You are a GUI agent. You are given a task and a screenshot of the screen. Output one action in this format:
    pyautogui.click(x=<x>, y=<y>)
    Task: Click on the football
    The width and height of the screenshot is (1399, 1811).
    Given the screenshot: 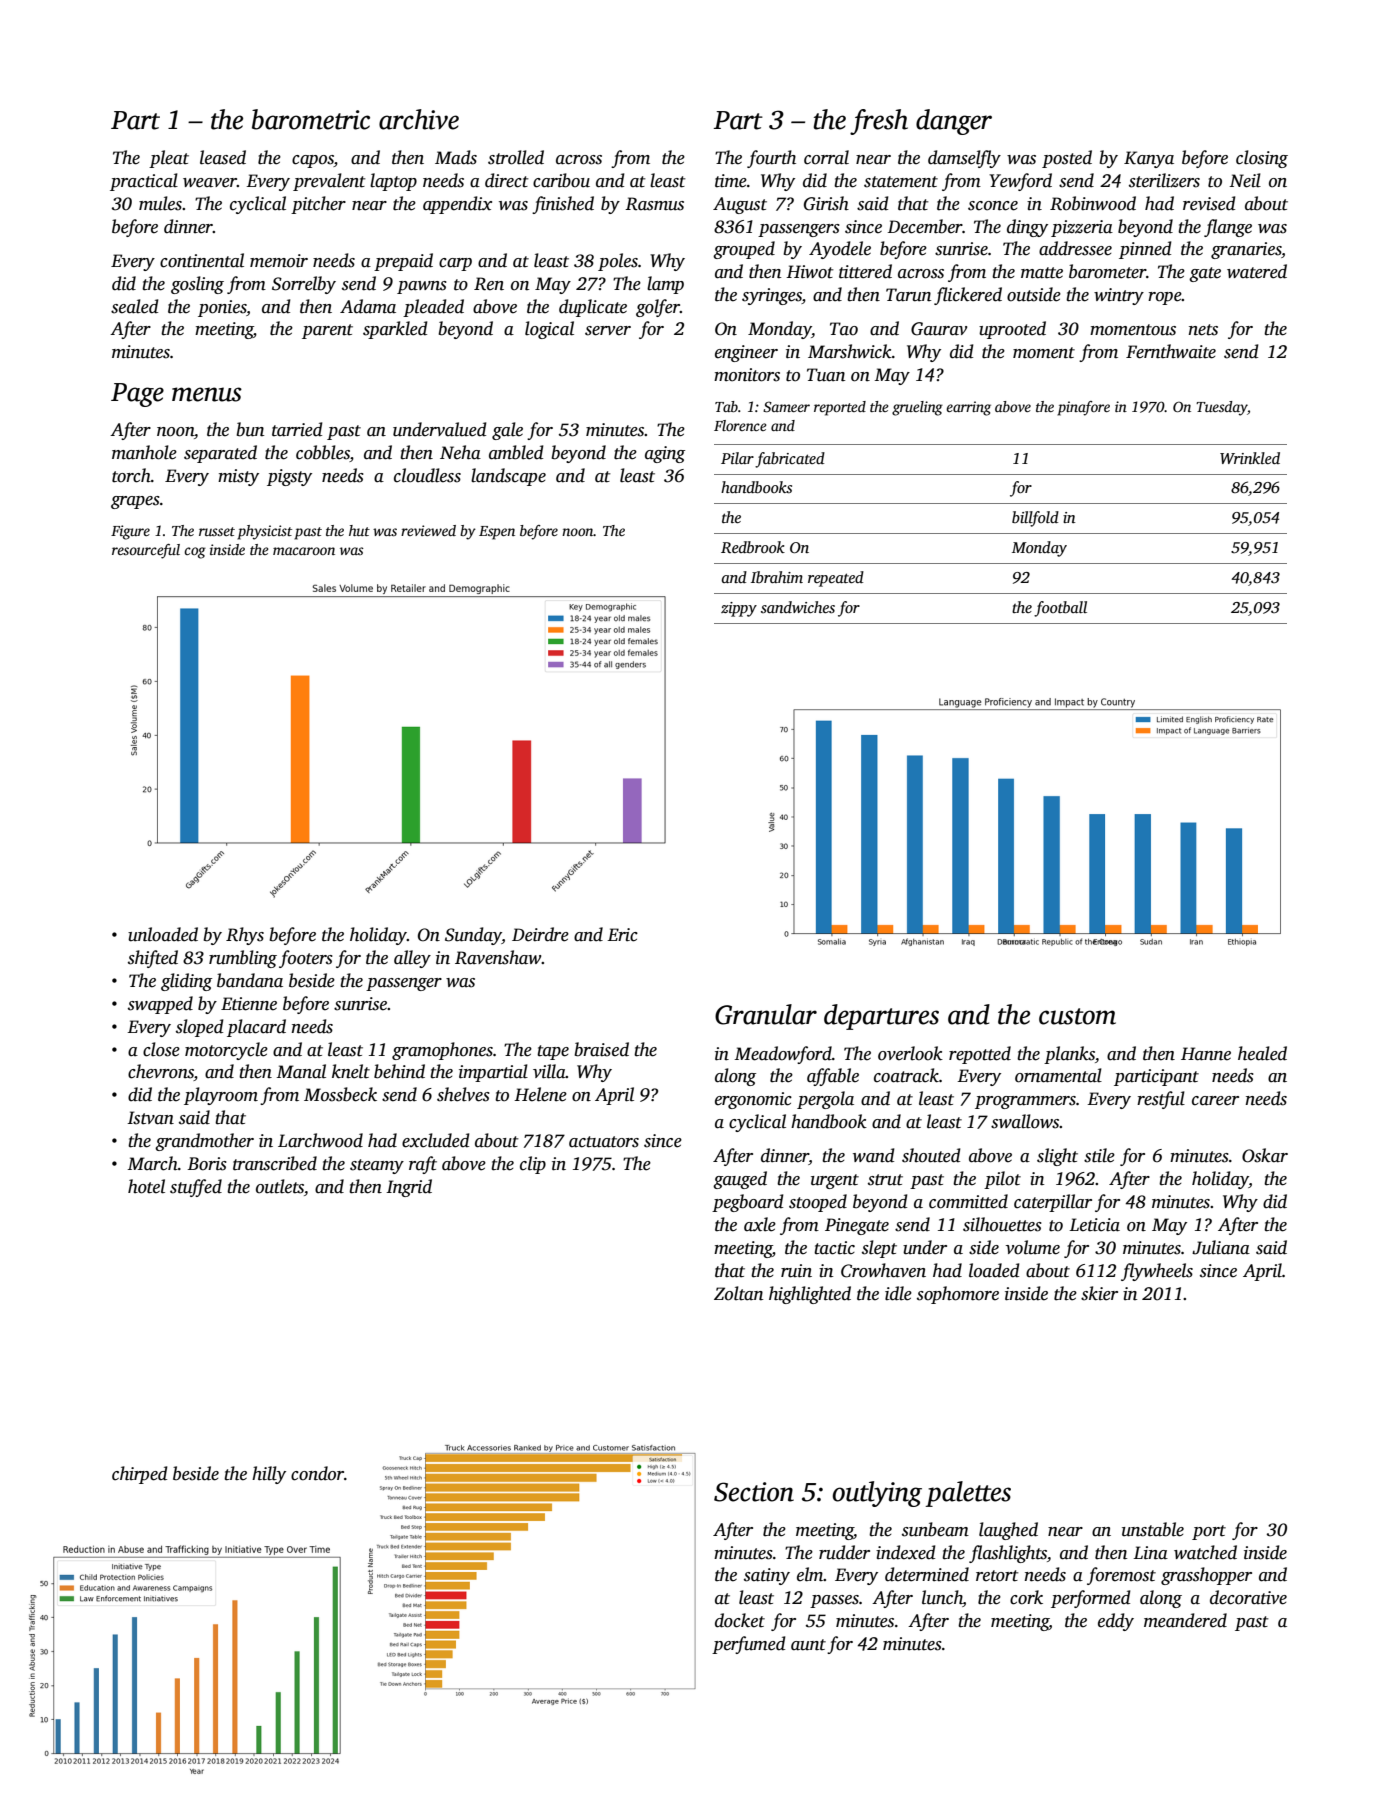 What is the action you would take?
    pyautogui.click(x=1060, y=609)
